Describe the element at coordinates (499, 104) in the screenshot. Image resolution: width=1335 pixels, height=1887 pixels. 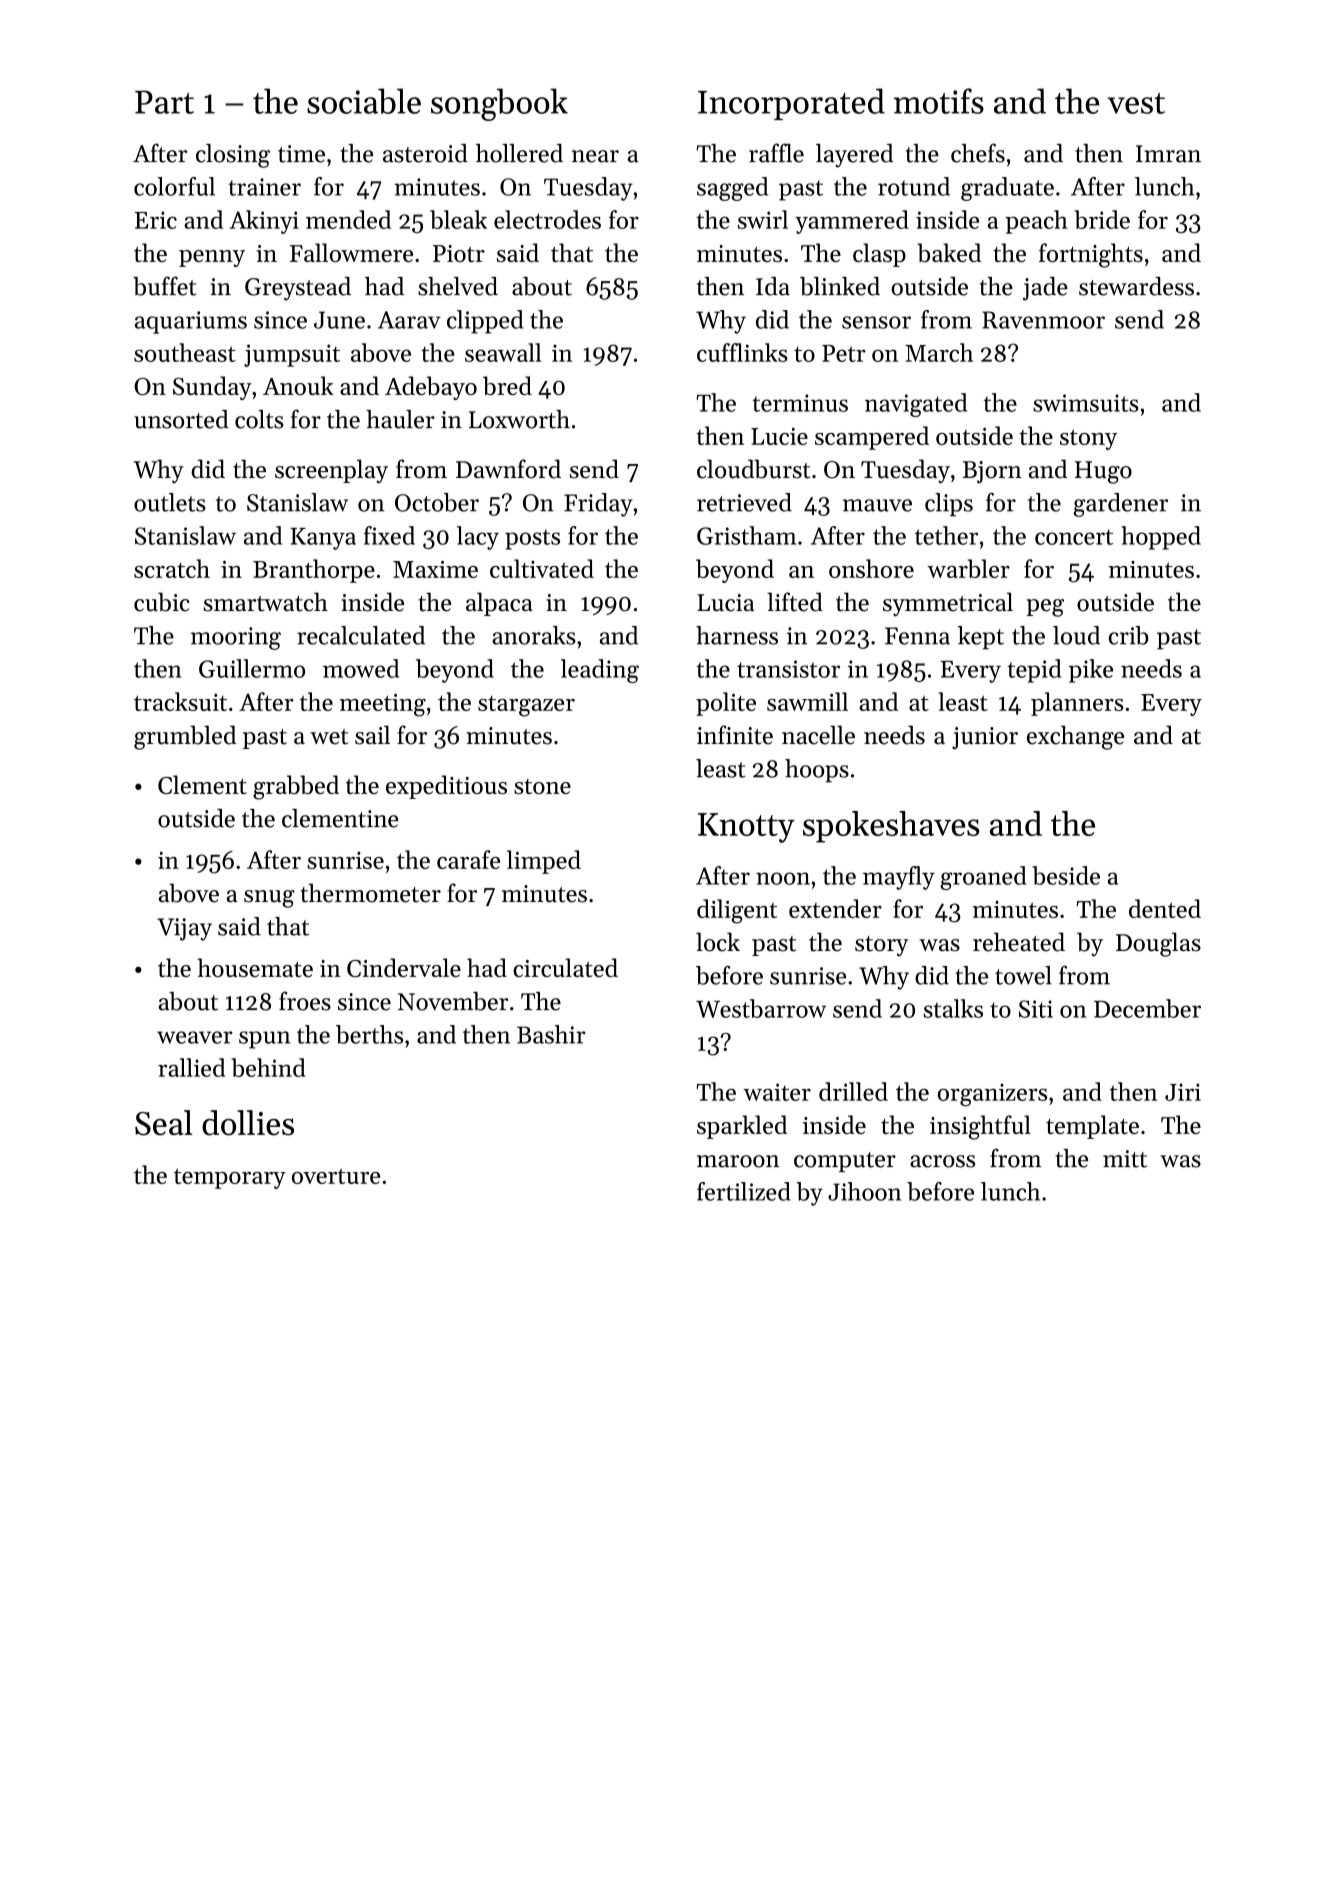
I see `songbook` at that location.
